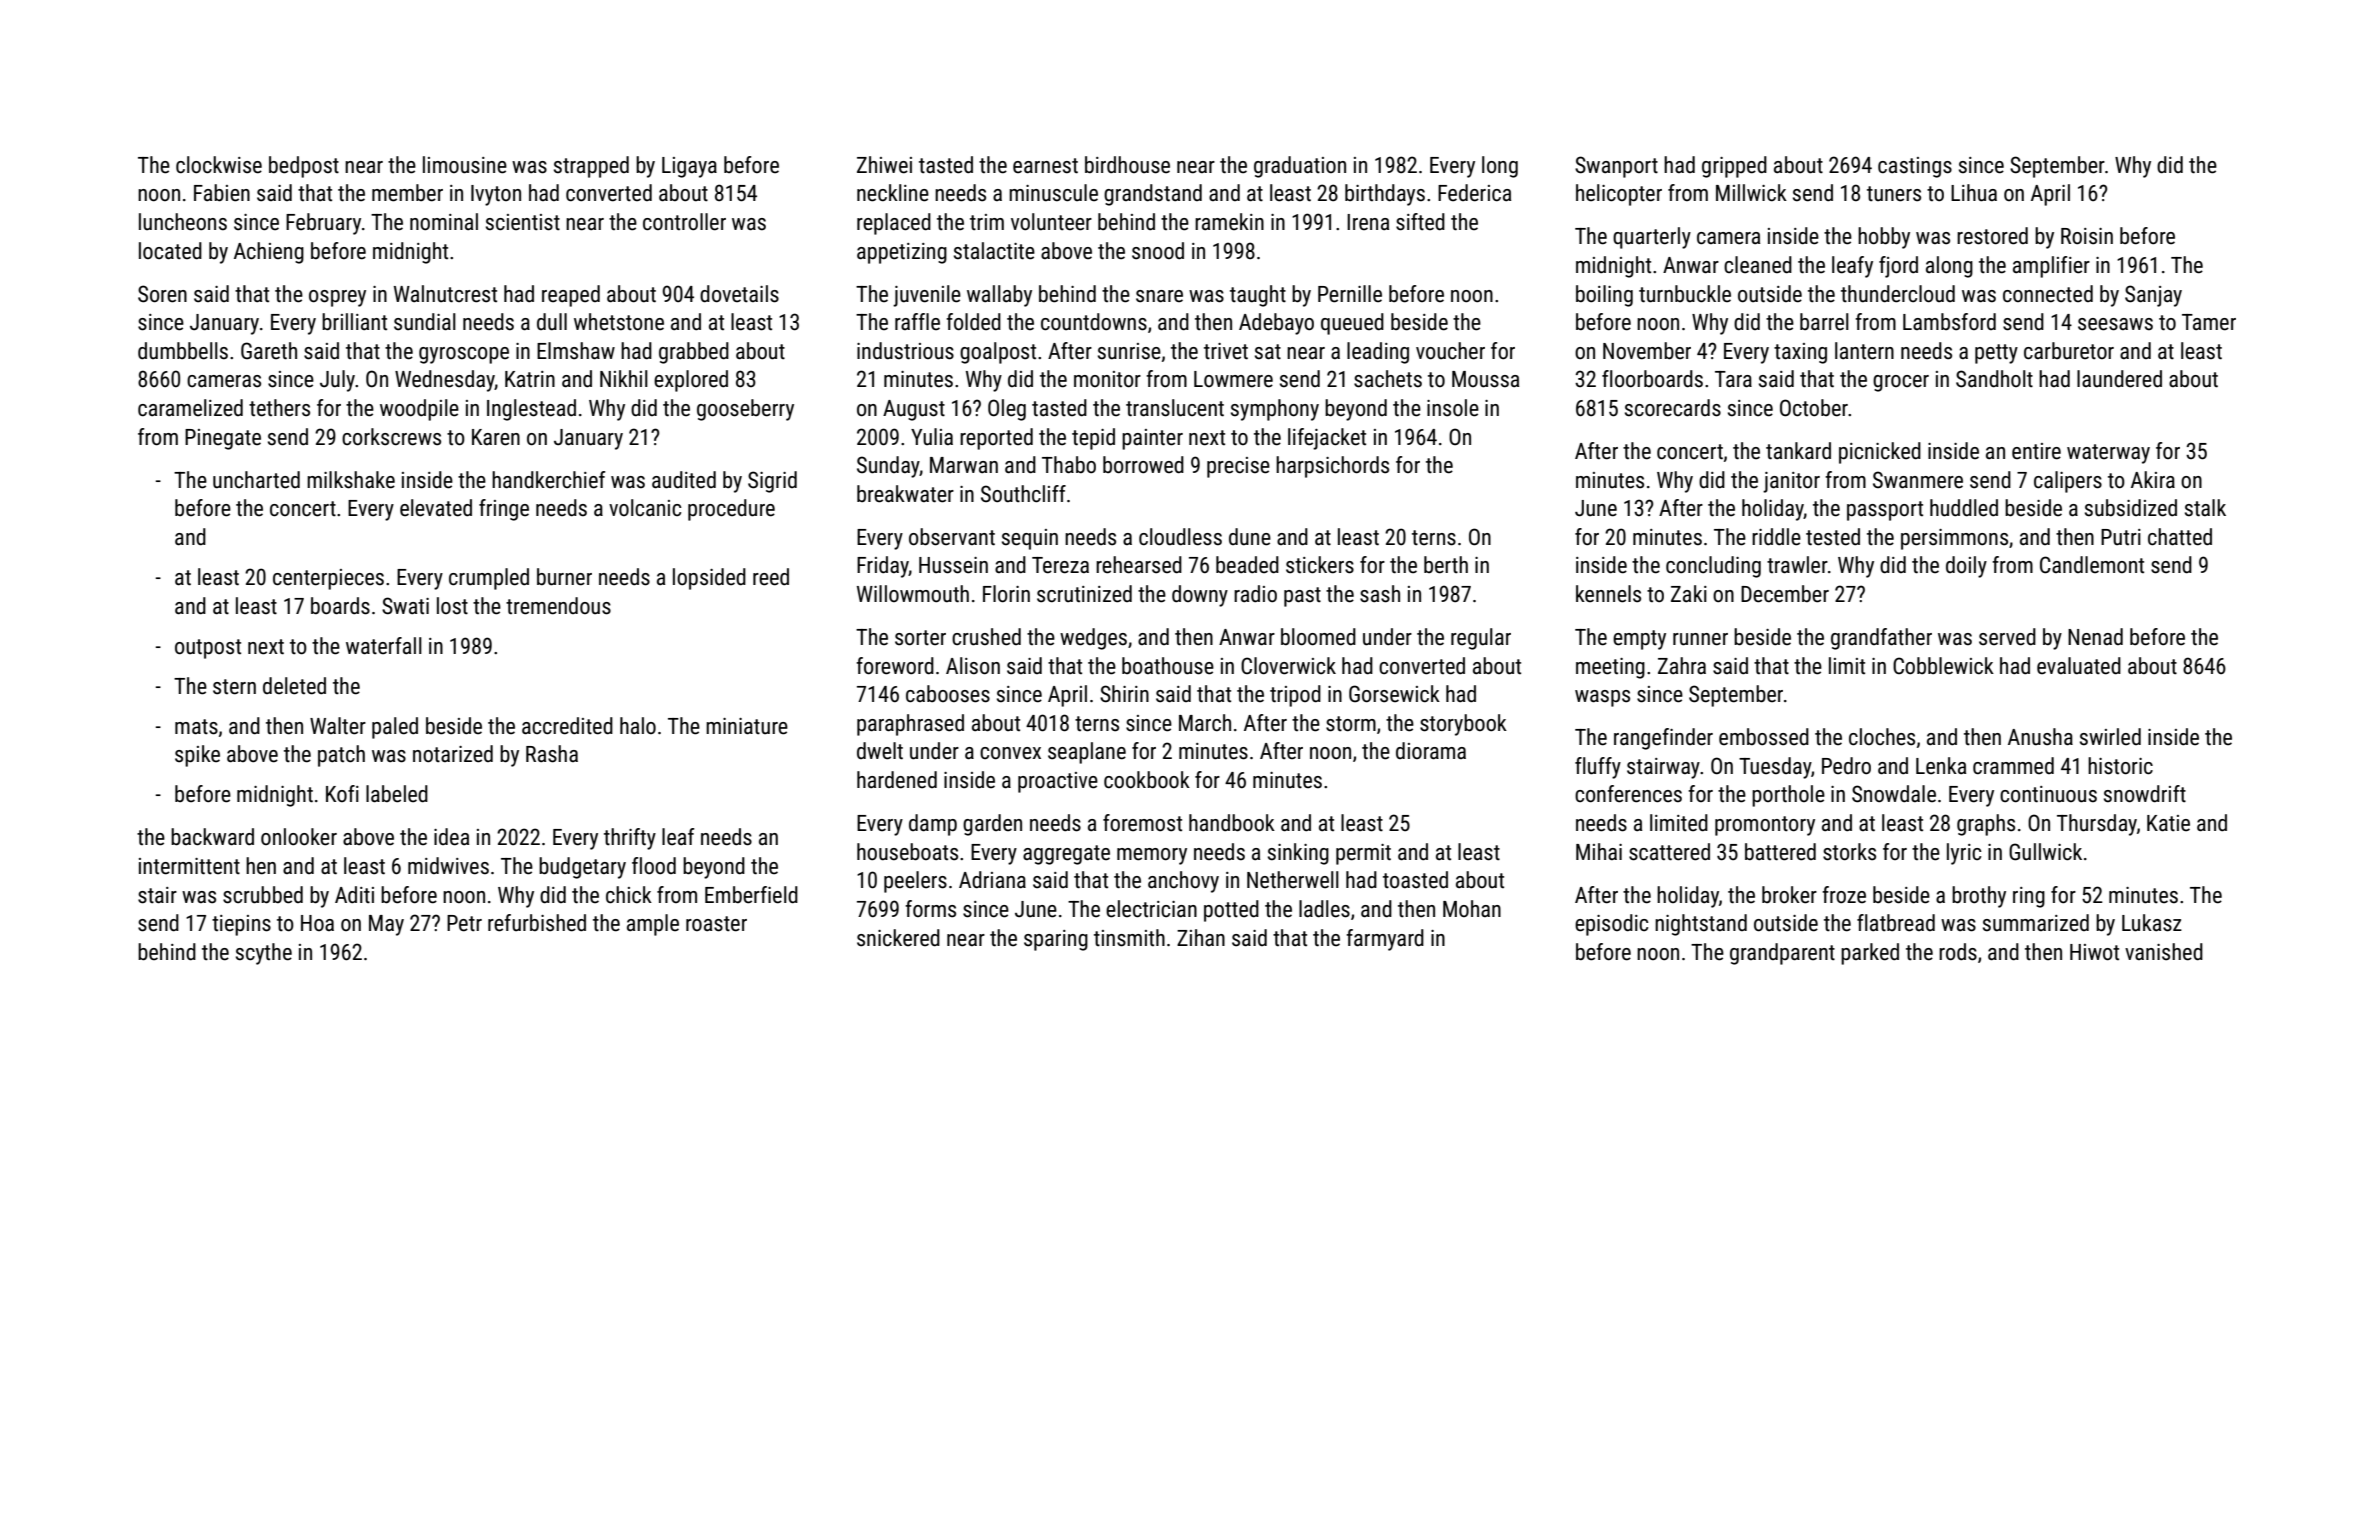 This screenshot has width=2380, height=1540. I want to click on castings, so click(1915, 167).
